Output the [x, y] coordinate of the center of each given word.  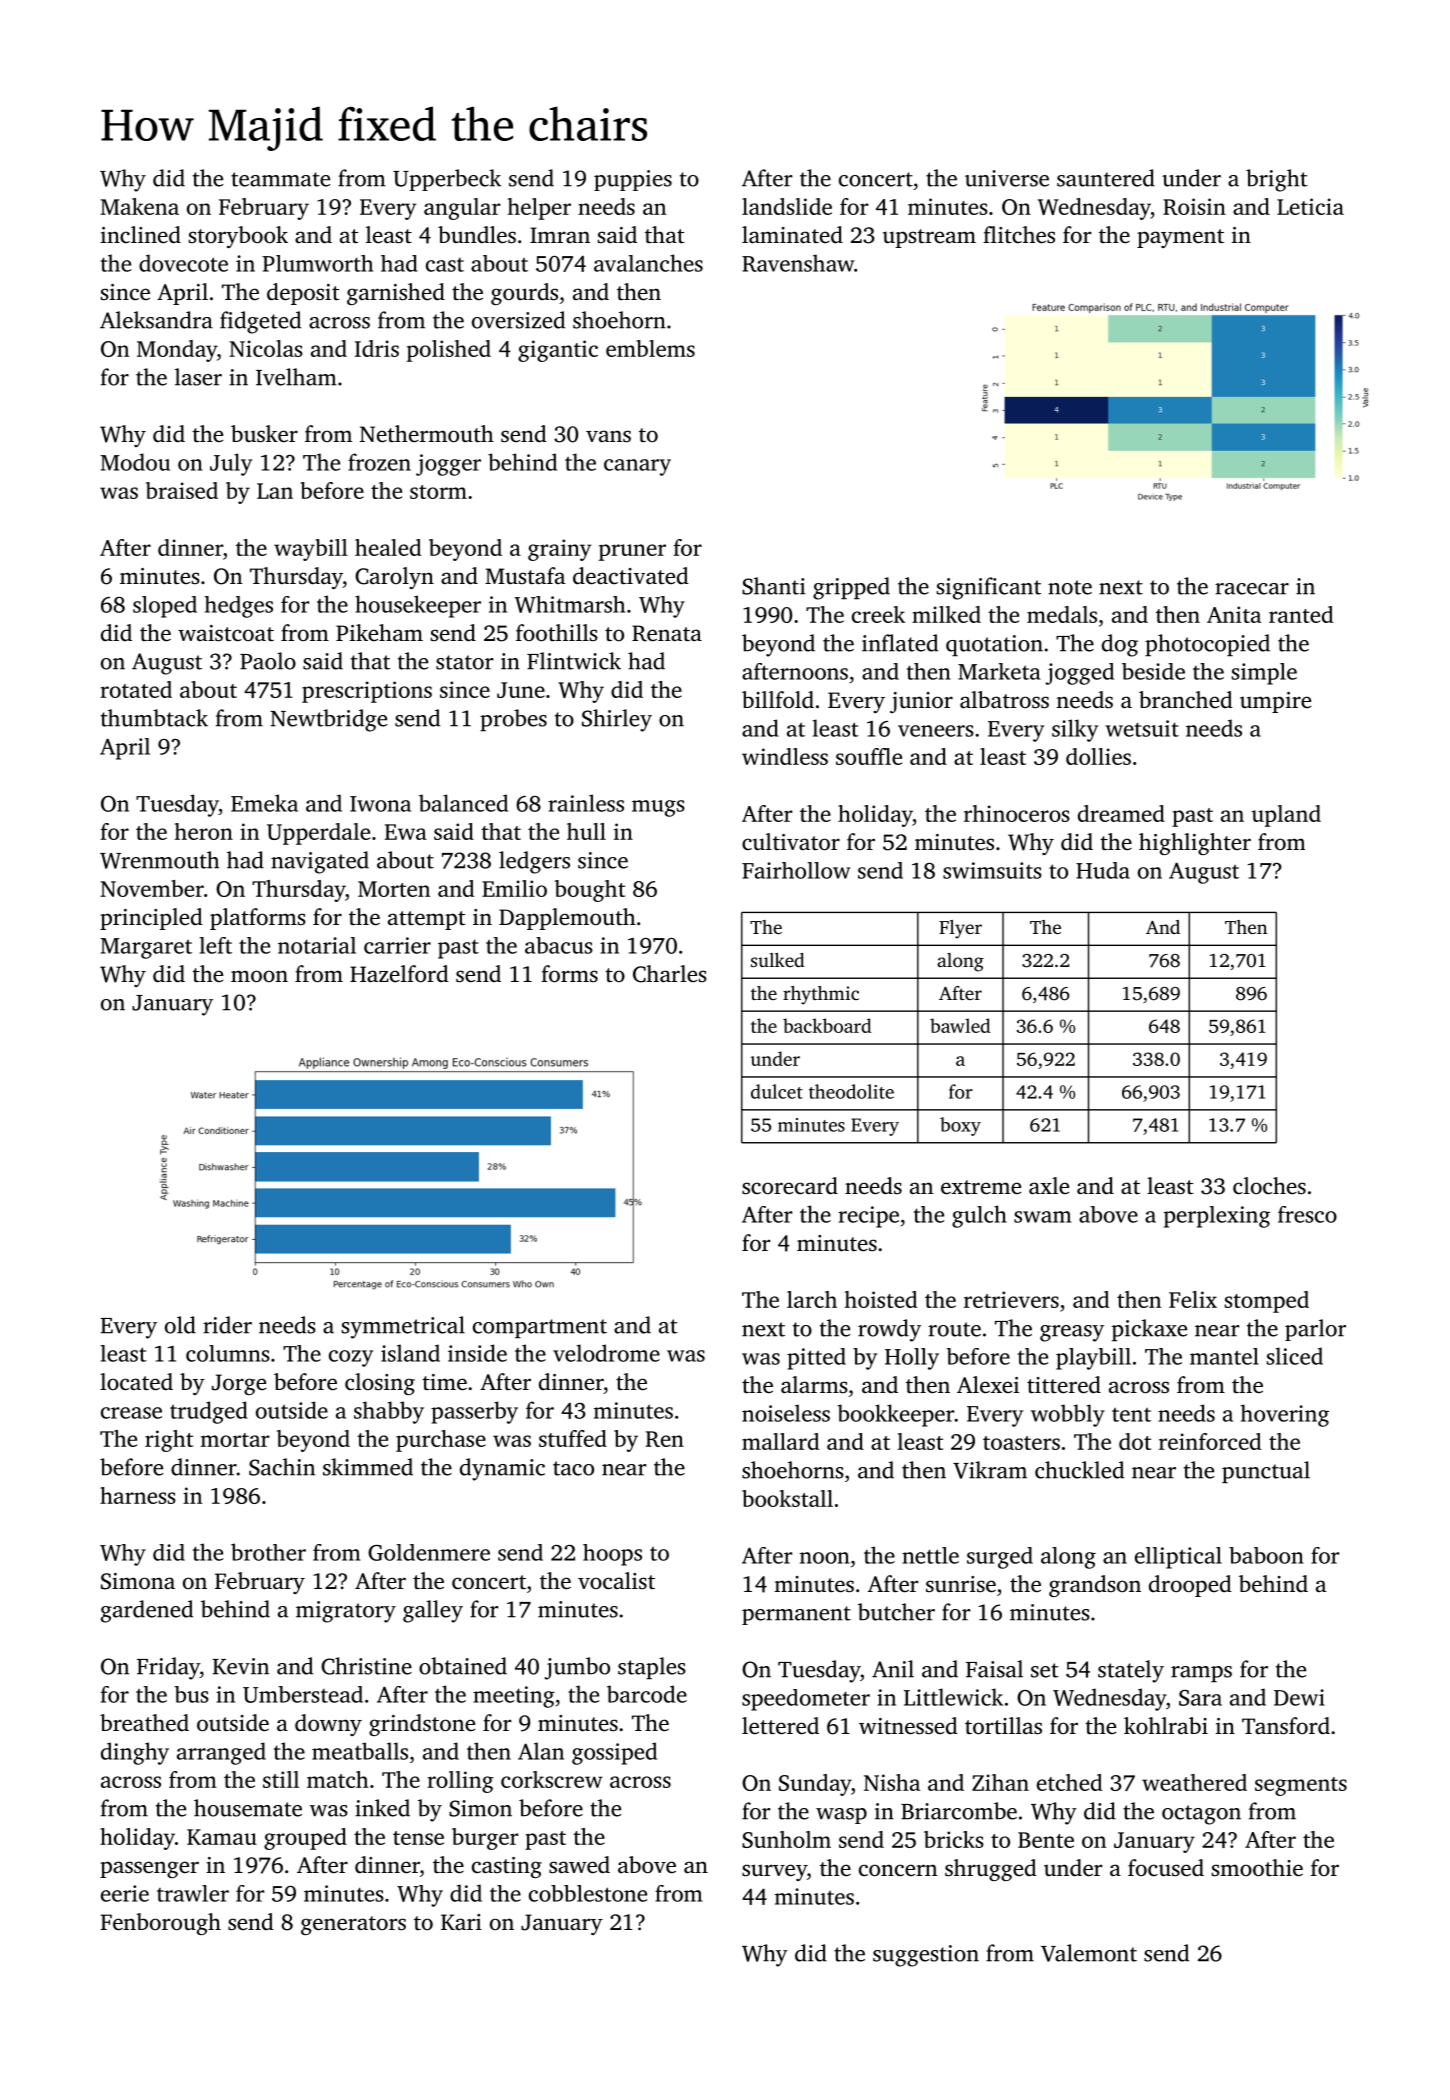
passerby [474, 1412]
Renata [667, 633]
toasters [1021, 1443]
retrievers [1011, 1299]
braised [182, 490]
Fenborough [160, 1924]
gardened [147, 1611]
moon [259, 976]
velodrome [606, 1353]
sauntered [1106, 178]
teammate [280, 179]
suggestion [926, 1956]
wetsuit [1142, 728]
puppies [633, 180]
